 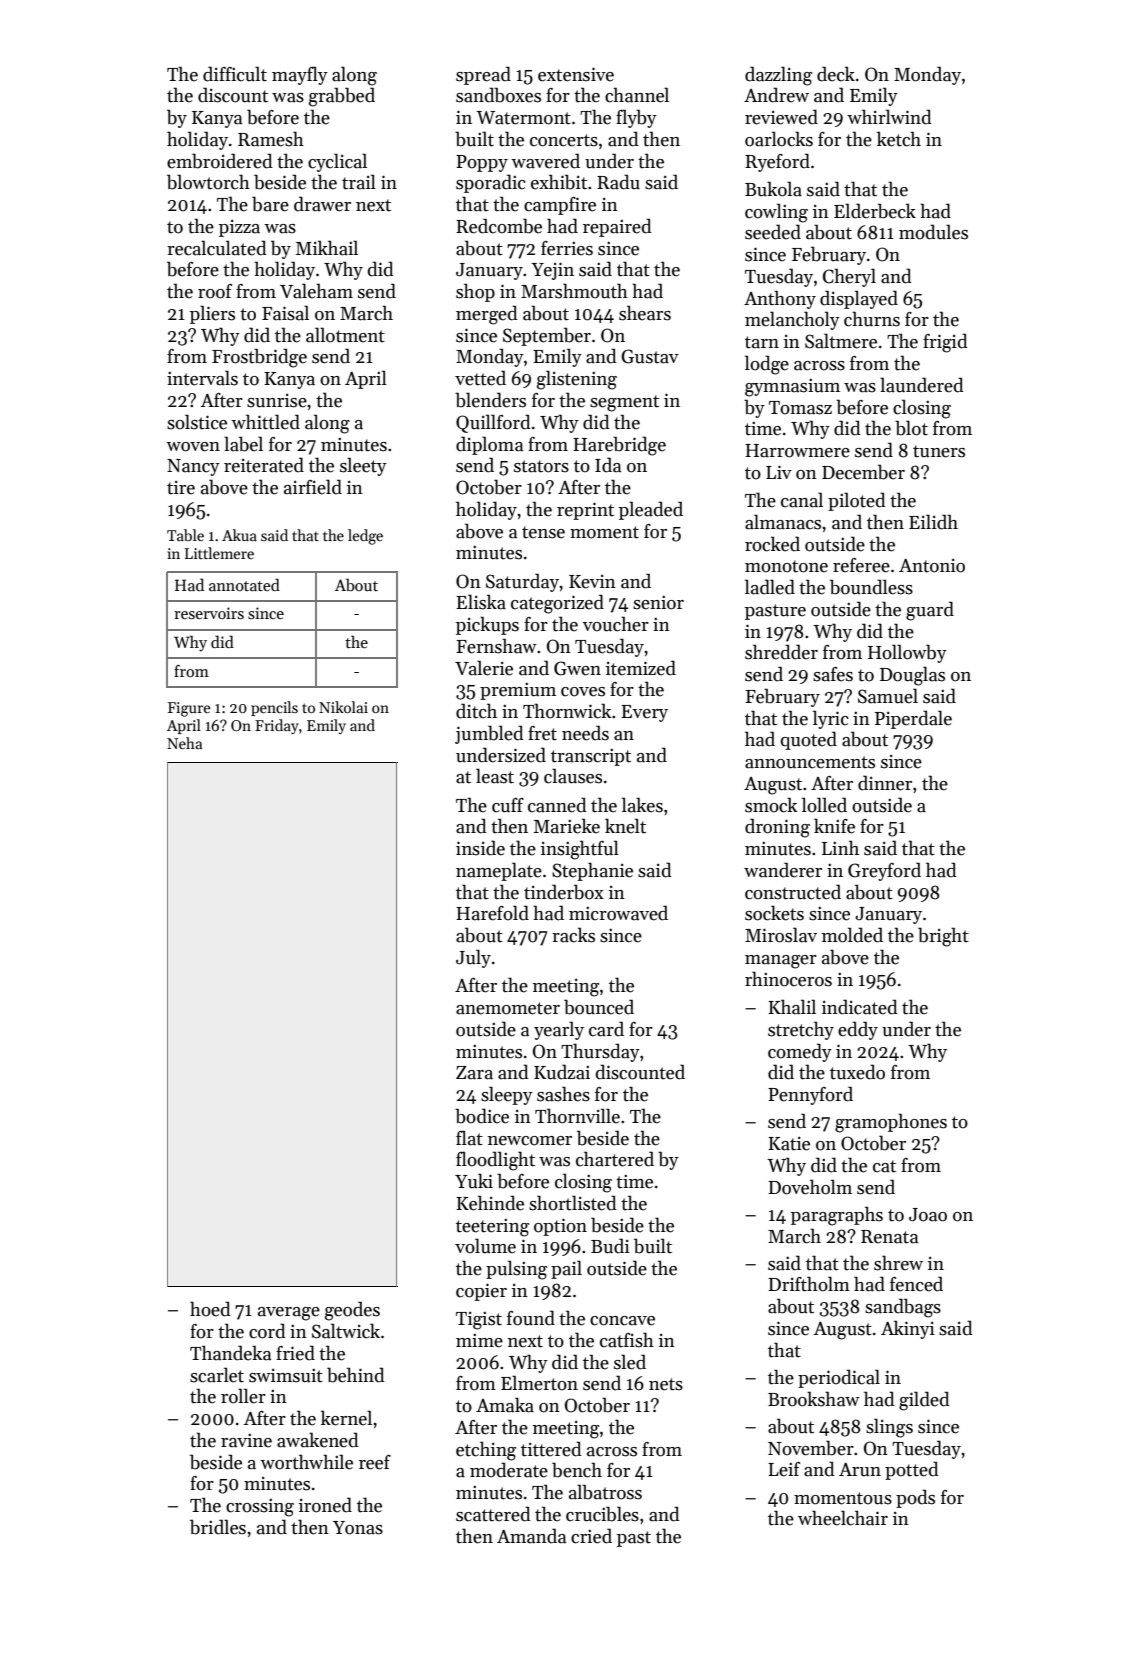 What do you see at coordinates (208, 182) in the document?
I see `blowtorch` at bounding box center [208, 182].
